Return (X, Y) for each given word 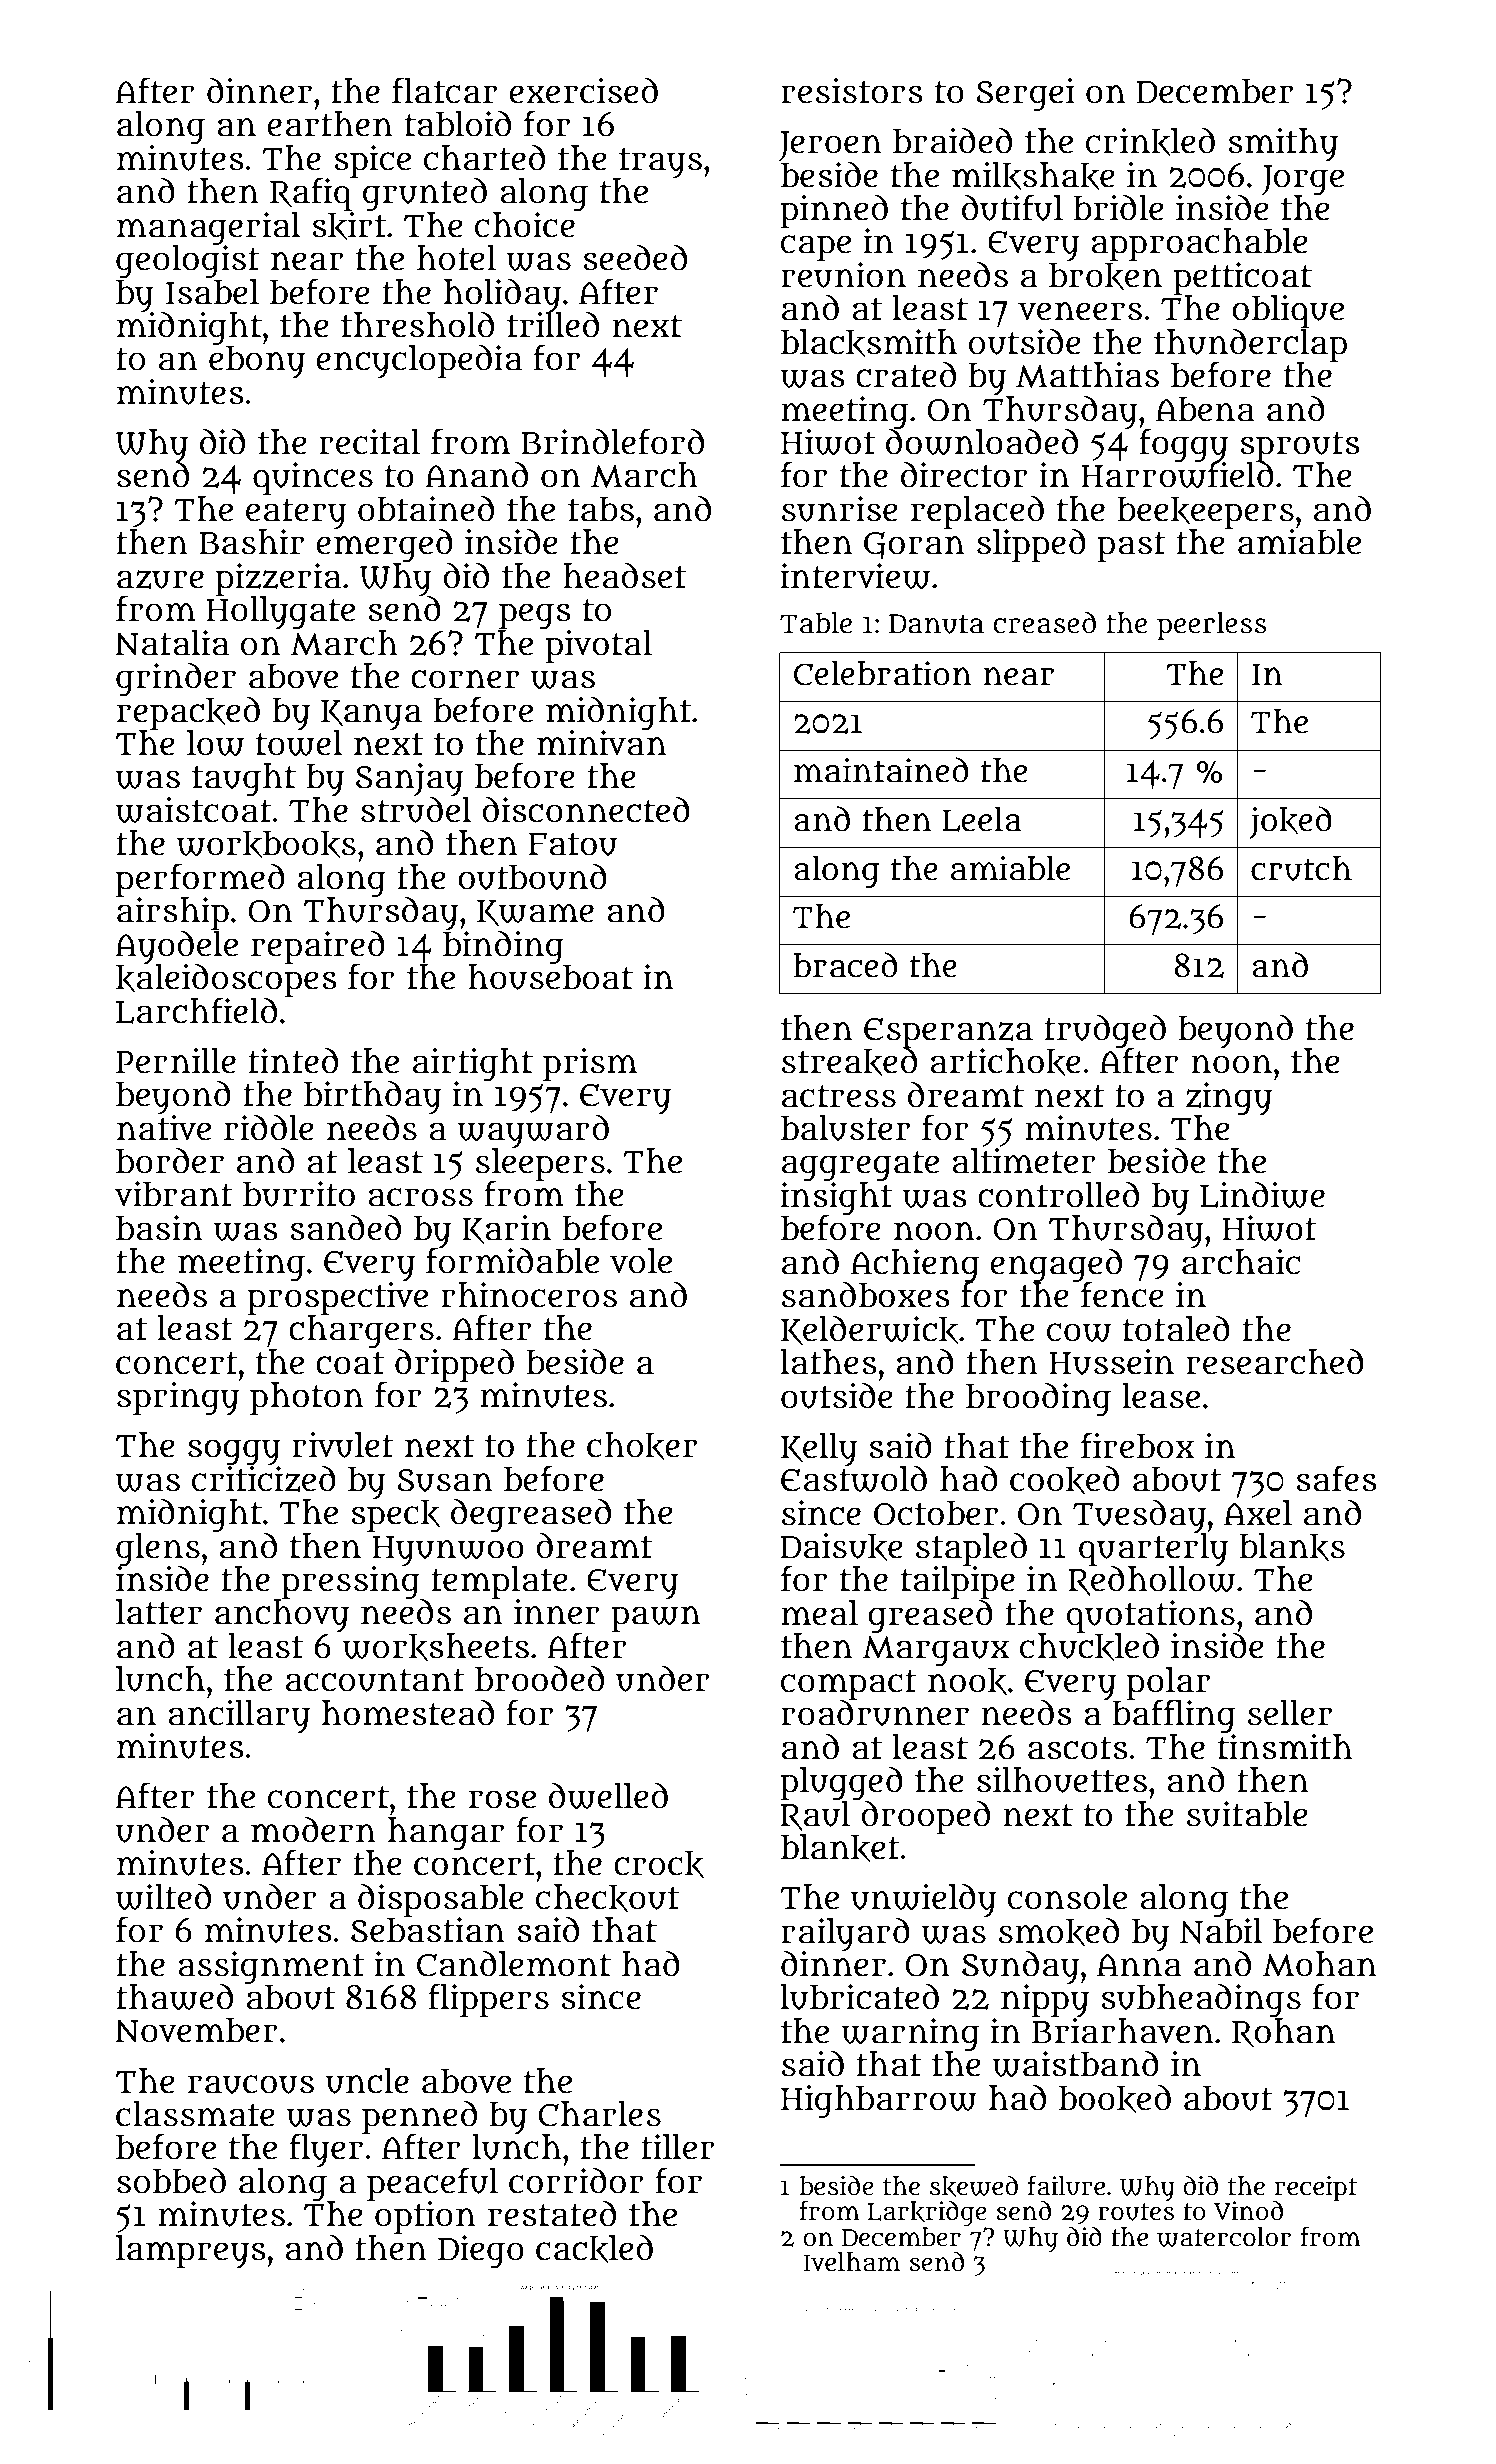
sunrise (840, 509)
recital (369, 442)
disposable (441, 1900)
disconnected (586, 809)
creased (1044, 622)
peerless (1212, 626)
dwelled (608, 1795)
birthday (373, 1097)
